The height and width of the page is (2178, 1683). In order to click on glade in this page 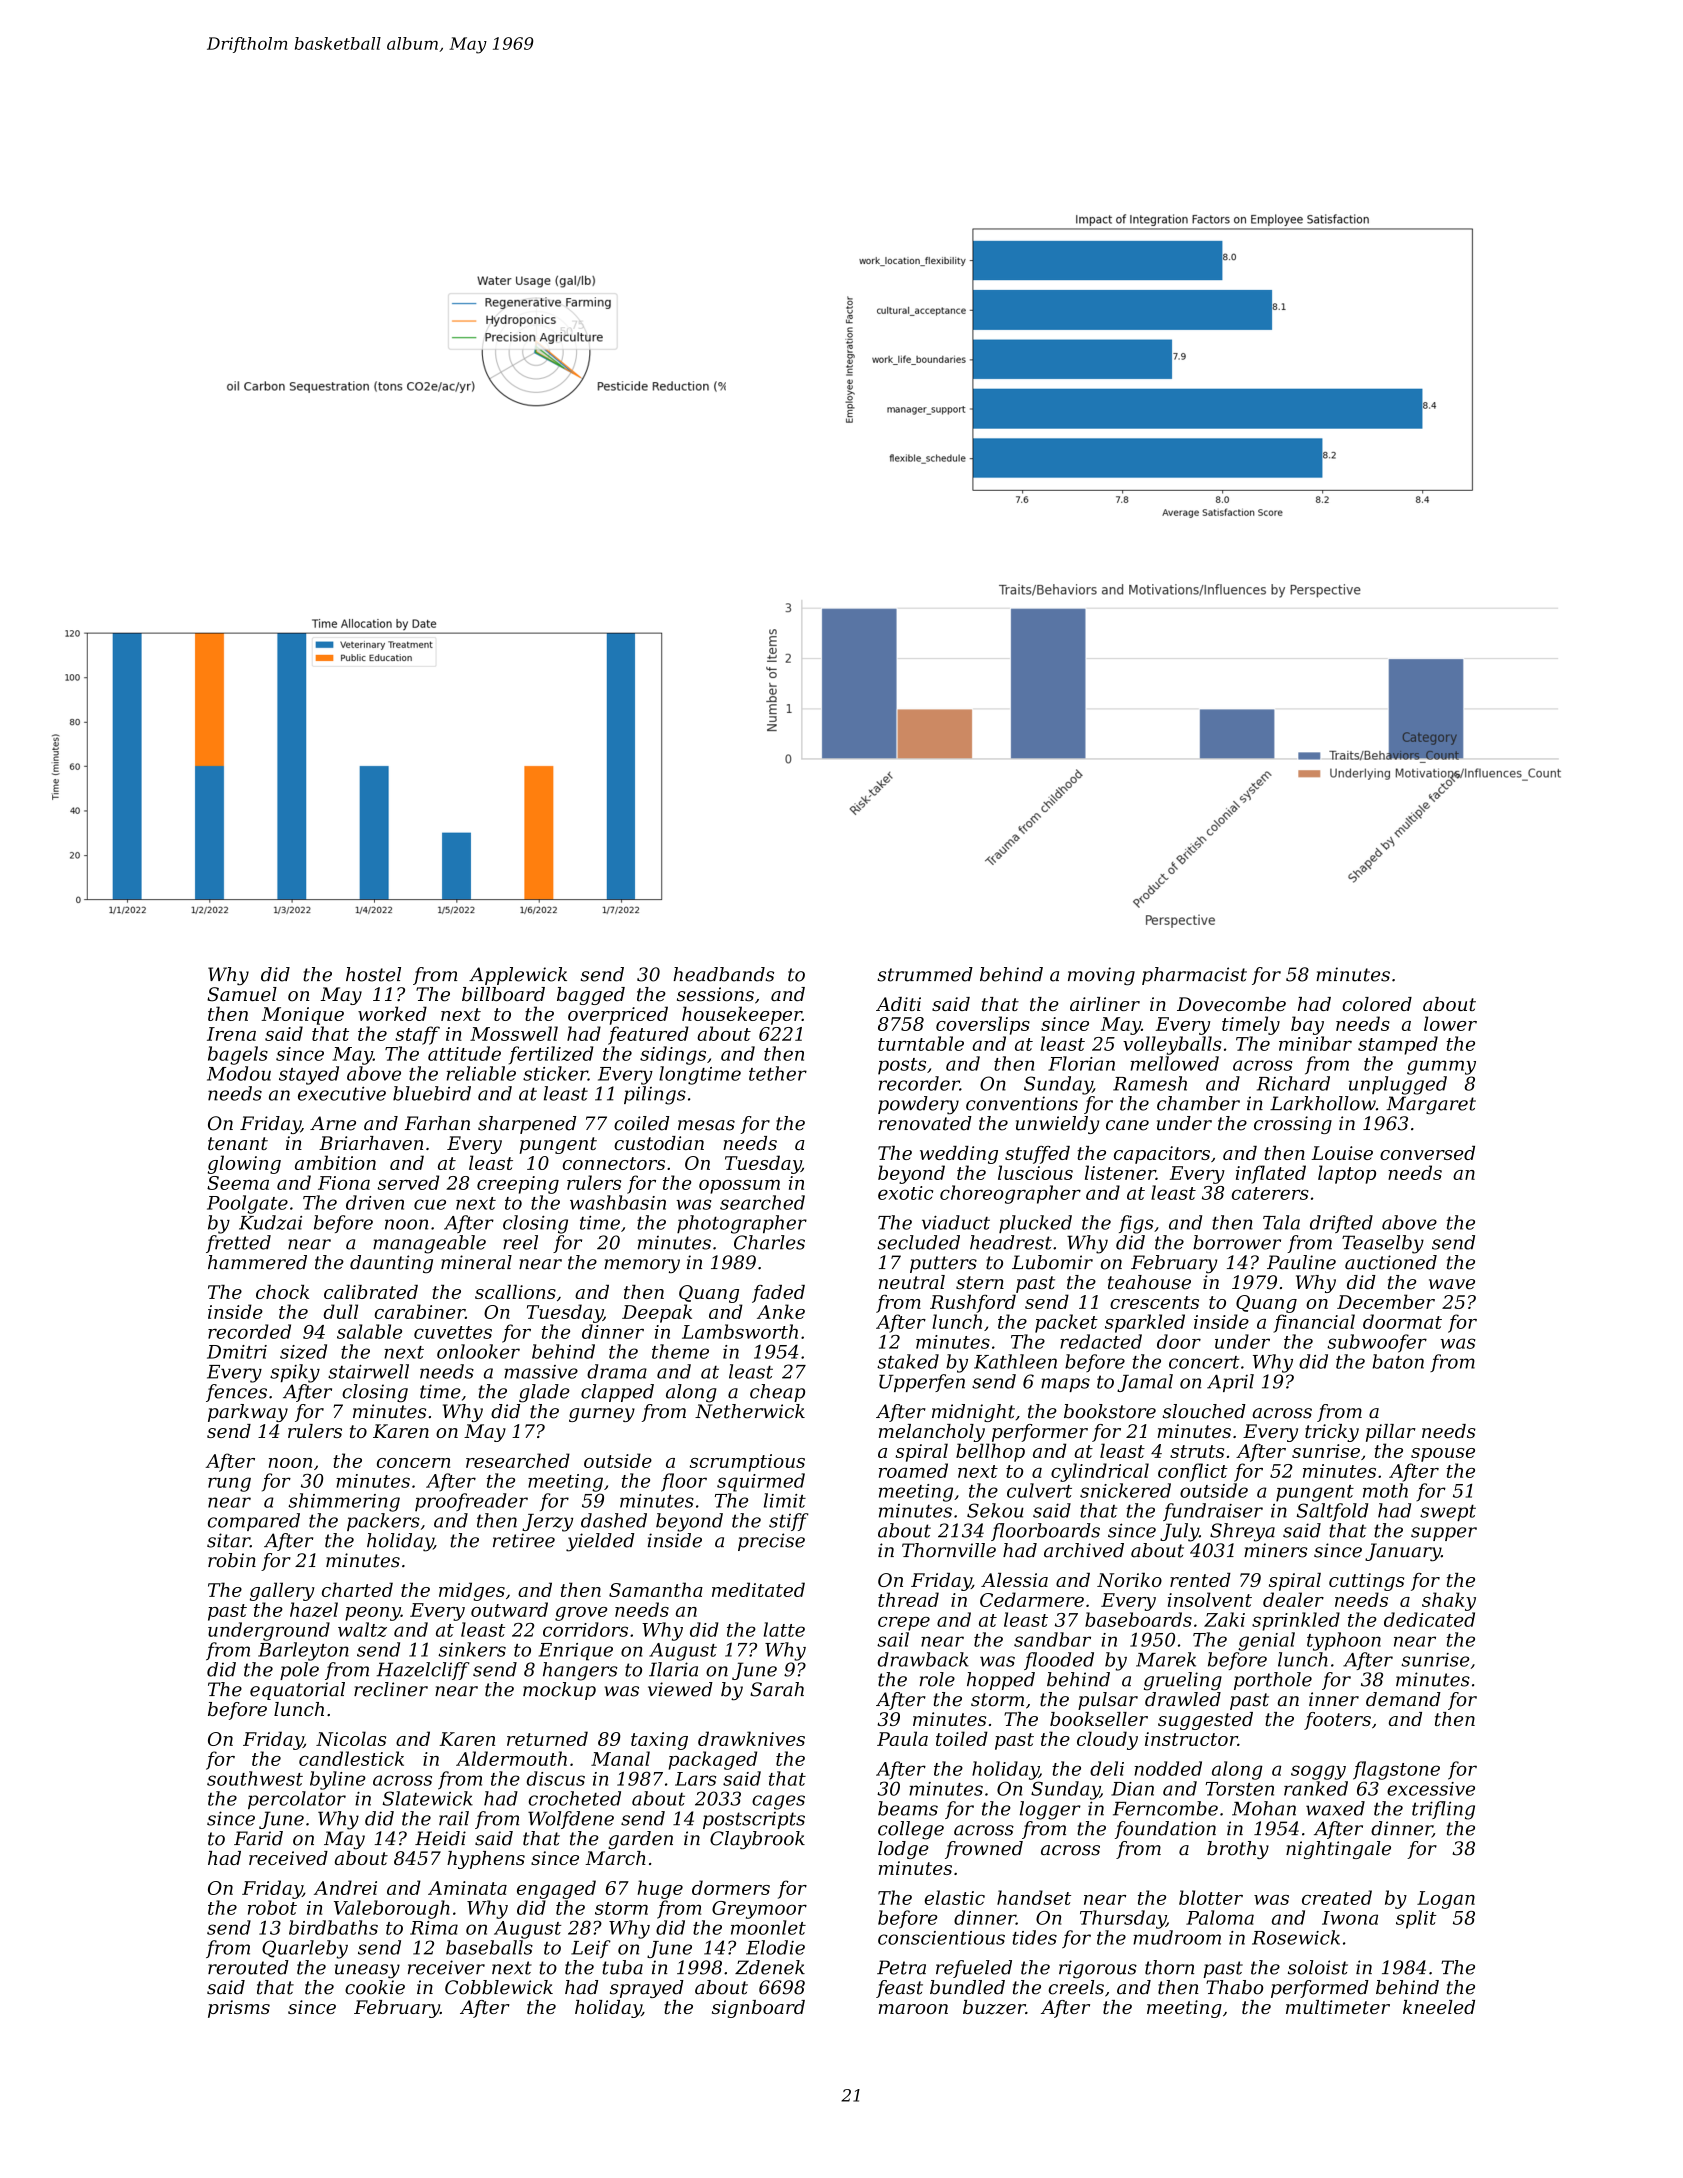, I will do `click(544, 1393)`.
